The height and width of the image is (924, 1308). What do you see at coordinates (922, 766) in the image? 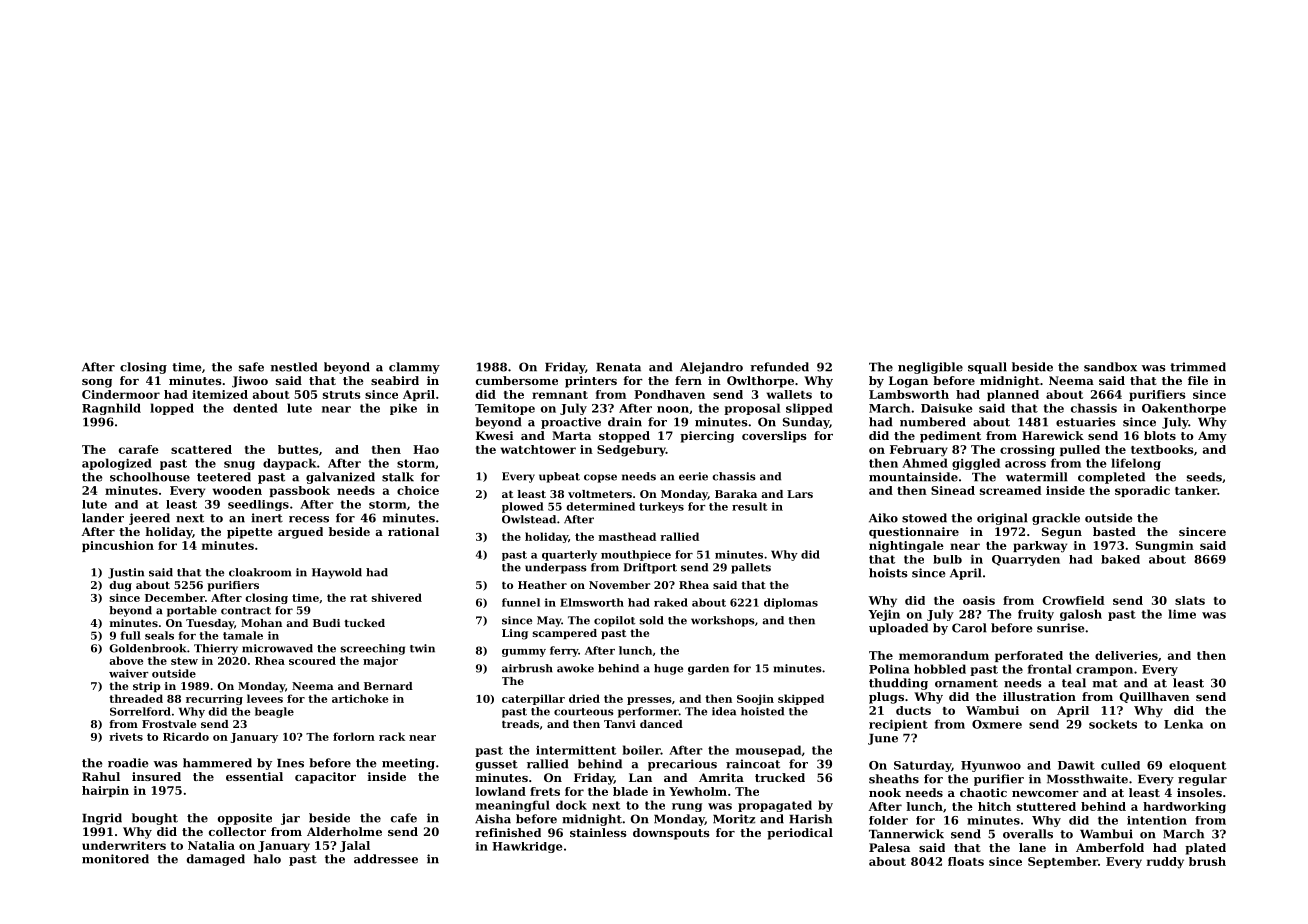
I see `Saturday` at bounding box center [922, 766].
